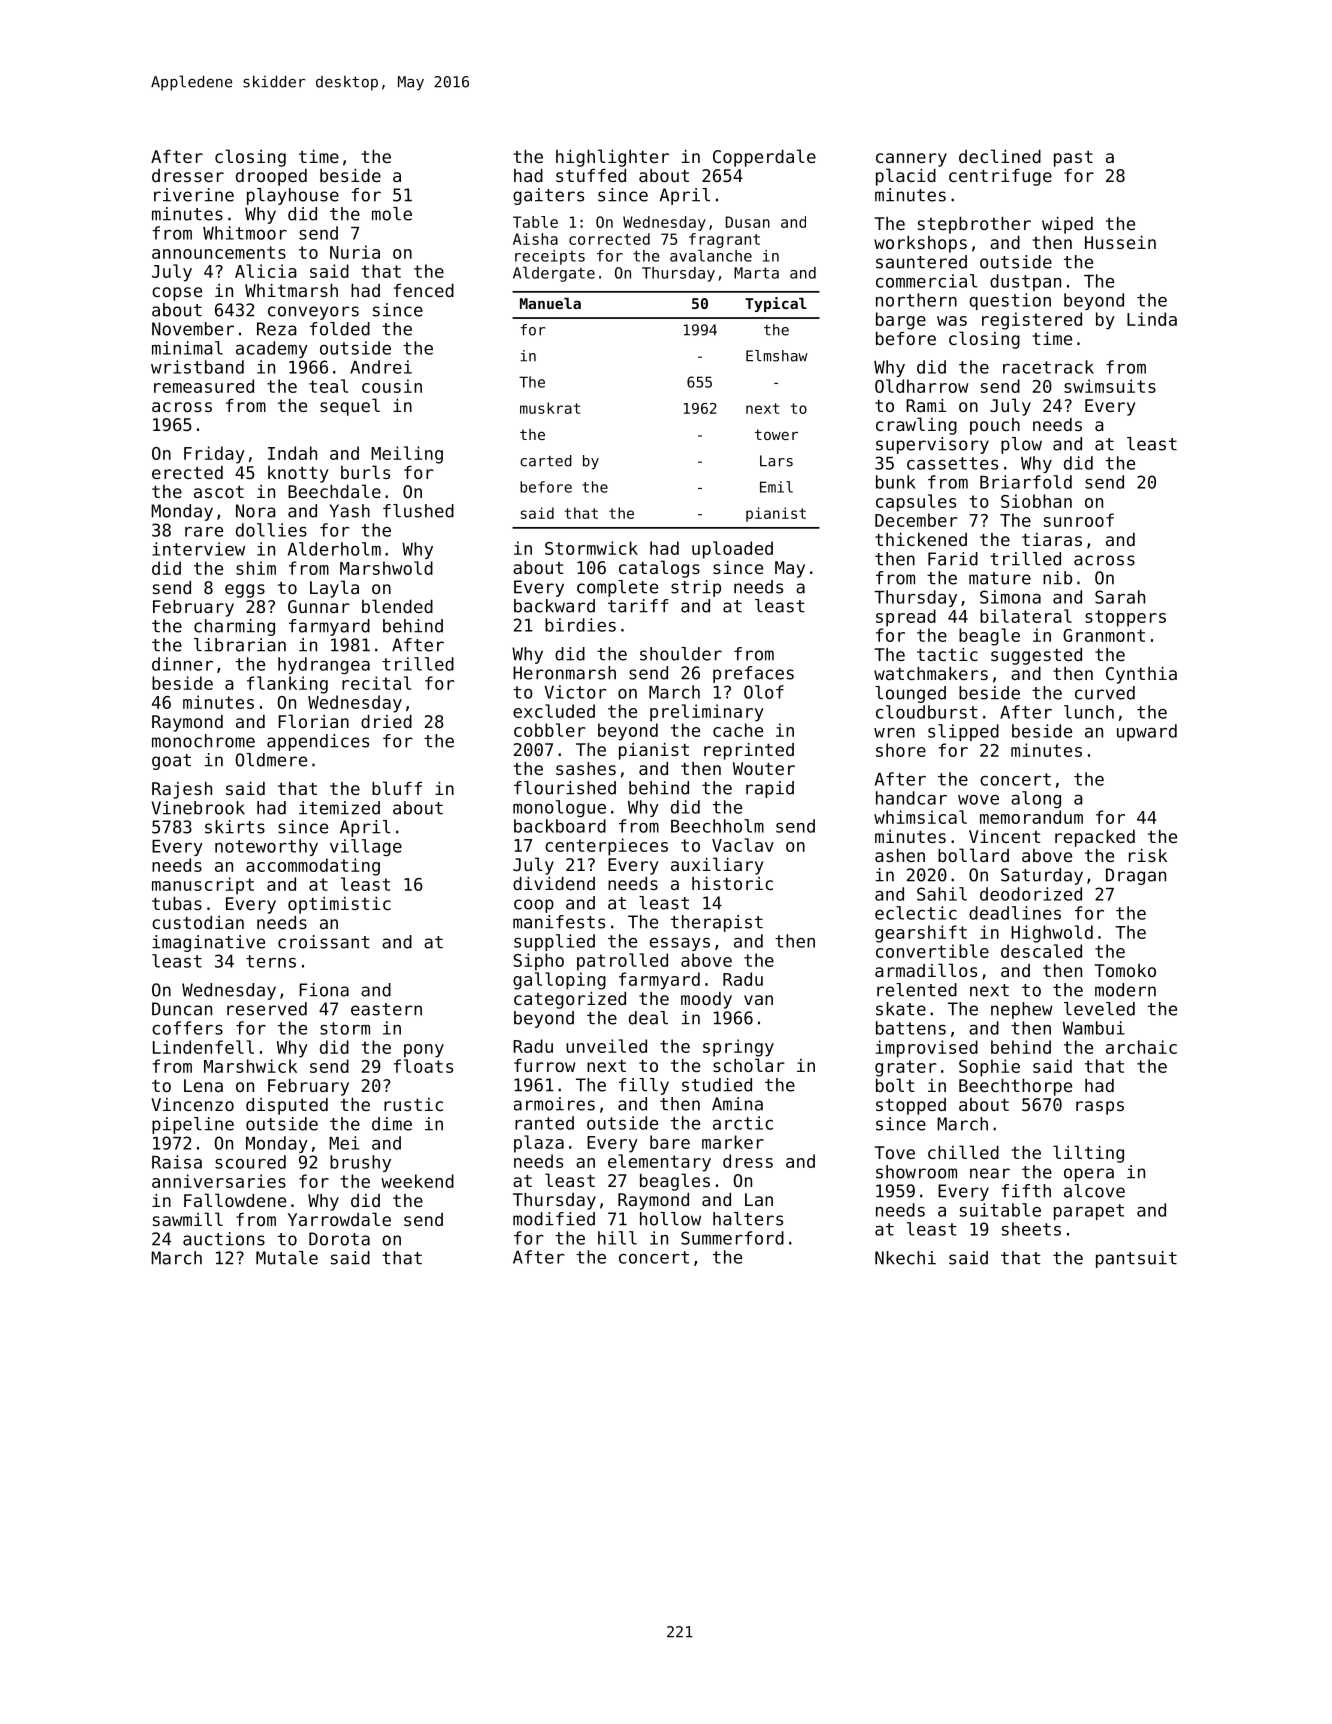 This document has width=1332, height=1724. I want to click on Sophie, so click(989, 1068).
